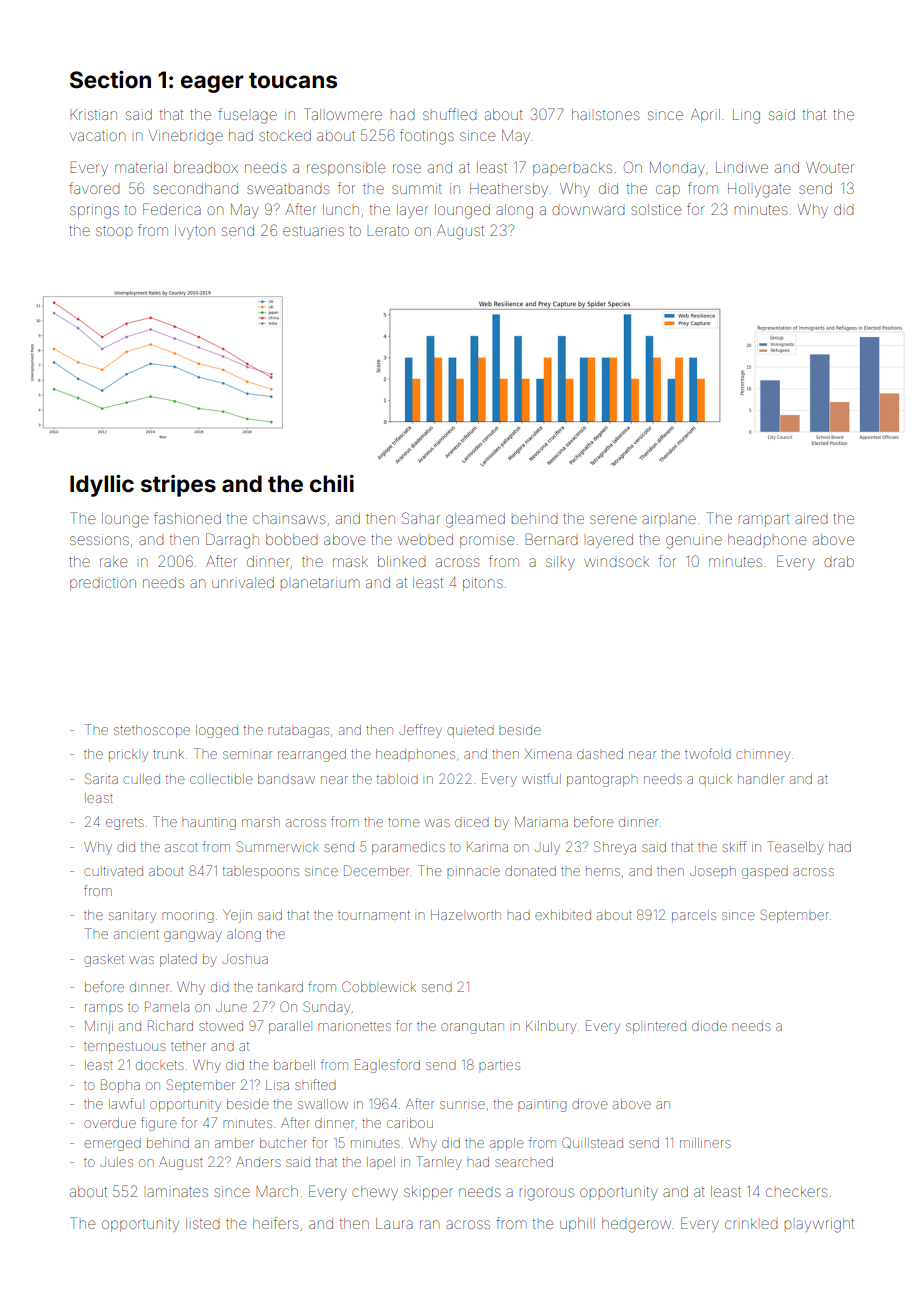 This page has height=1308, width=924. Describe the element at coordinates (116, 1162) in the page. I see `Jules` at that location.
